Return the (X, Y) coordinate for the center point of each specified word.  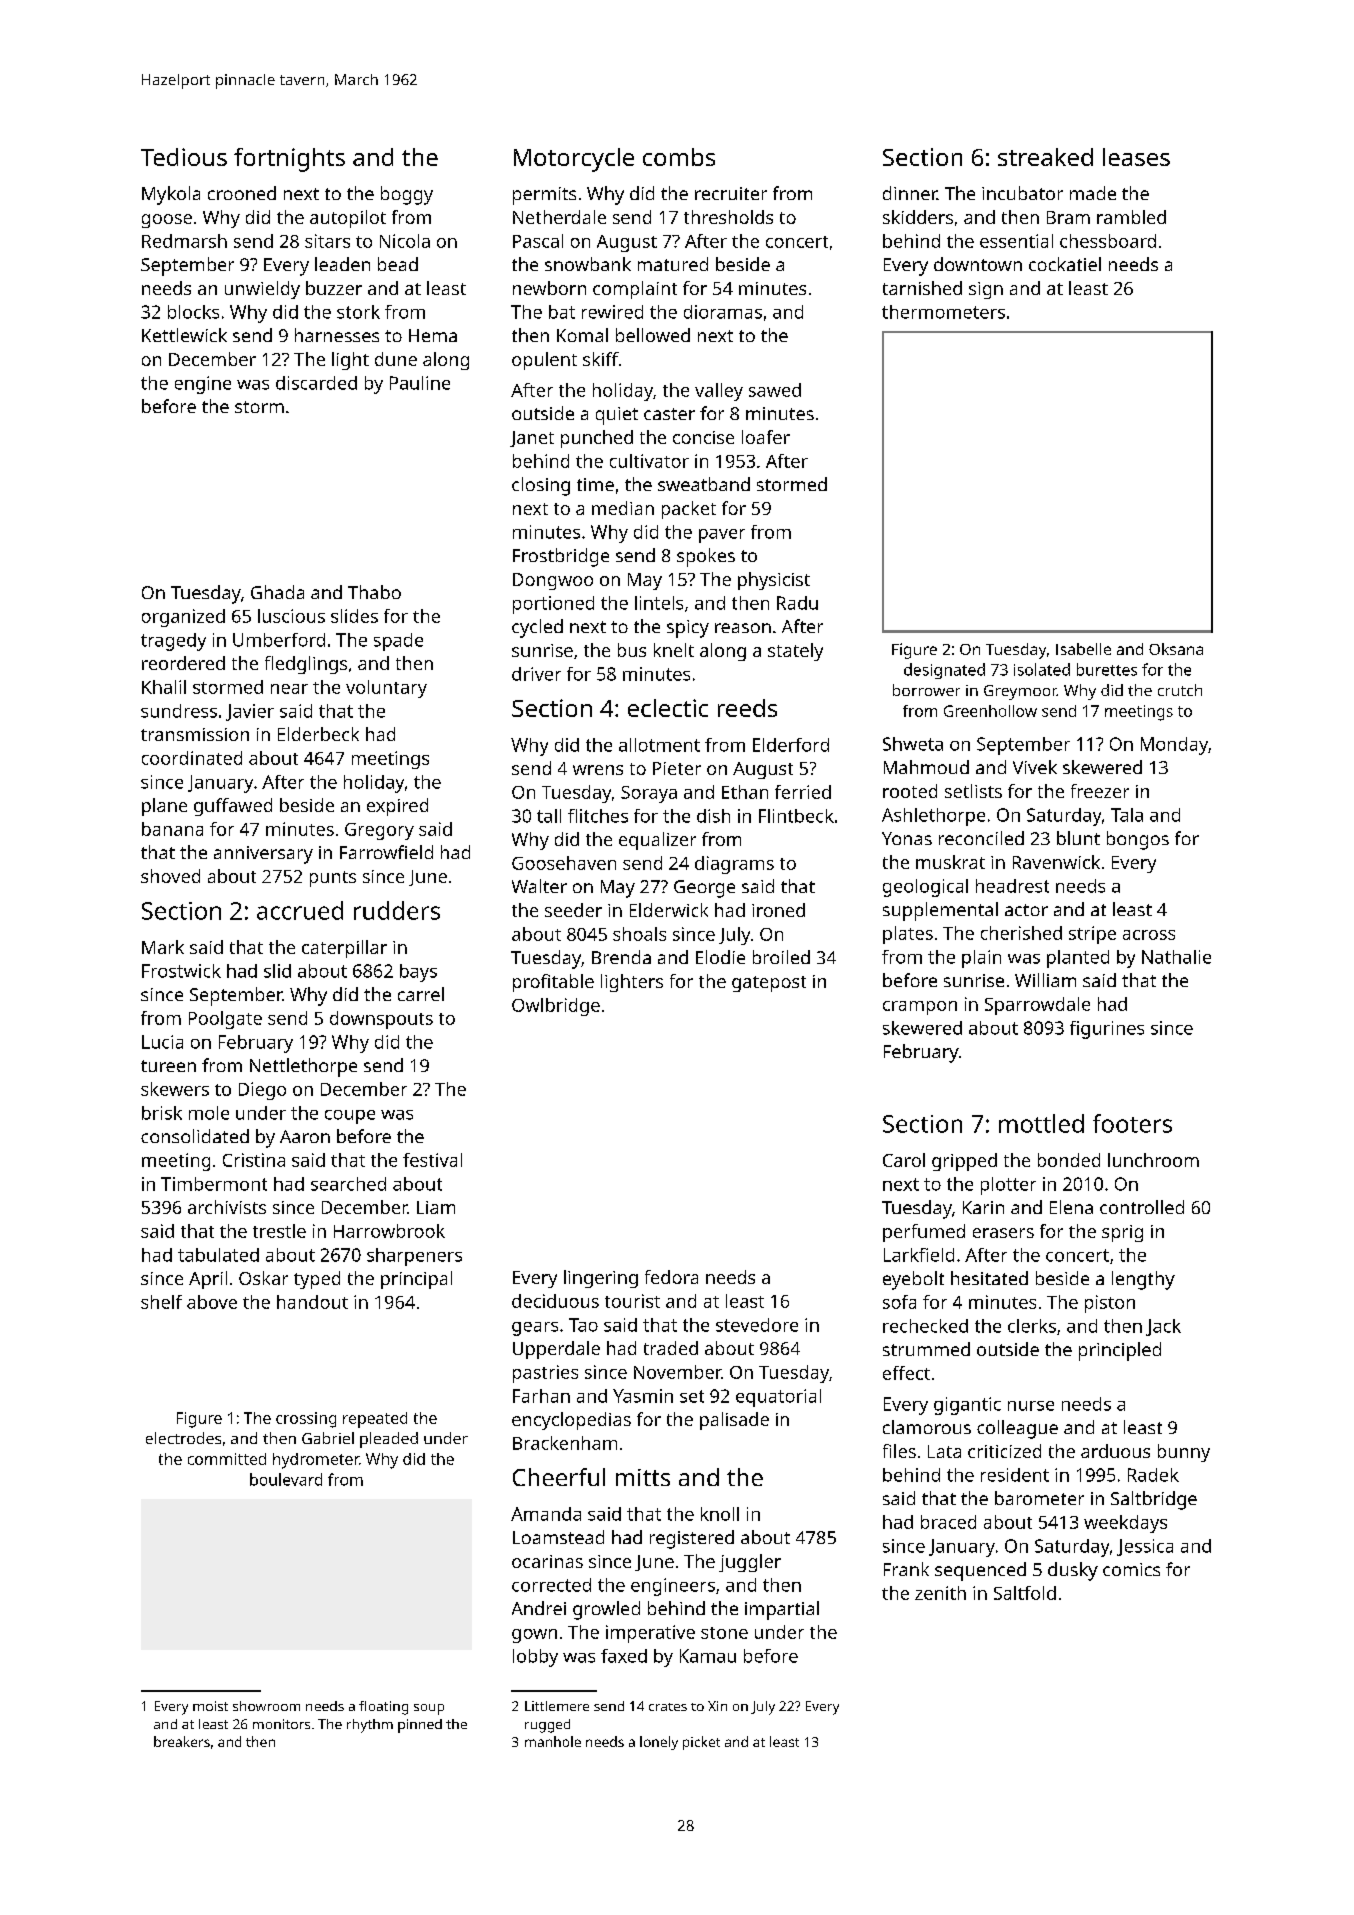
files (899, 1451)
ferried (803, 792)
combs (679, 157)
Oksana (1176, 649)
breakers (182, 1741)
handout (312, 1302)
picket (701, 1743)
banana (172, 829)
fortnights (289, 160)
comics (1131, 1569)
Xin (717, 1706)
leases (1136, 157)
